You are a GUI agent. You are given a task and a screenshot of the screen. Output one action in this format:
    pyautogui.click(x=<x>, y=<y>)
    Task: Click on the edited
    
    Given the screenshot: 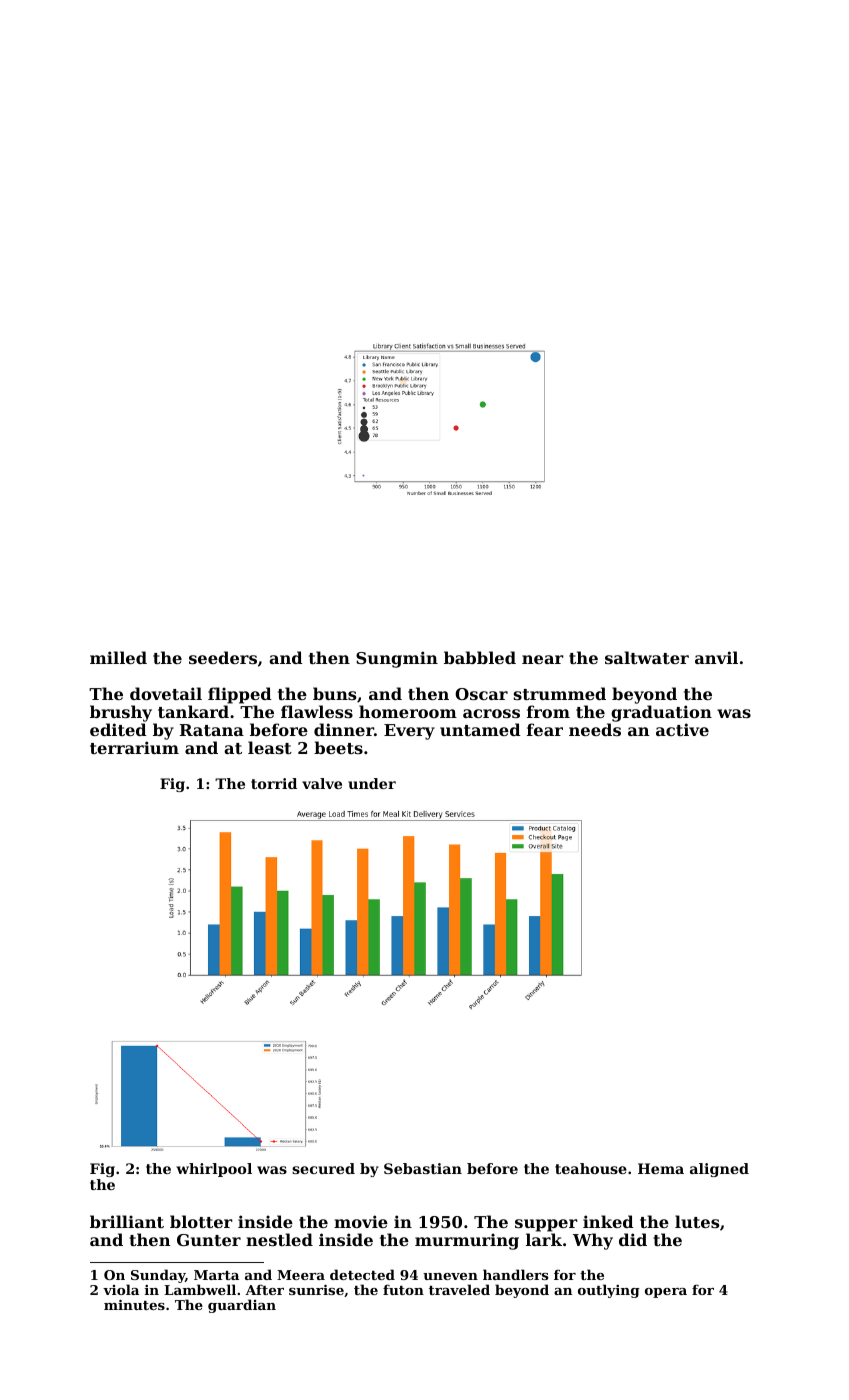 What is the action you would take?
    pyautogui.click(x=118, y=729)
